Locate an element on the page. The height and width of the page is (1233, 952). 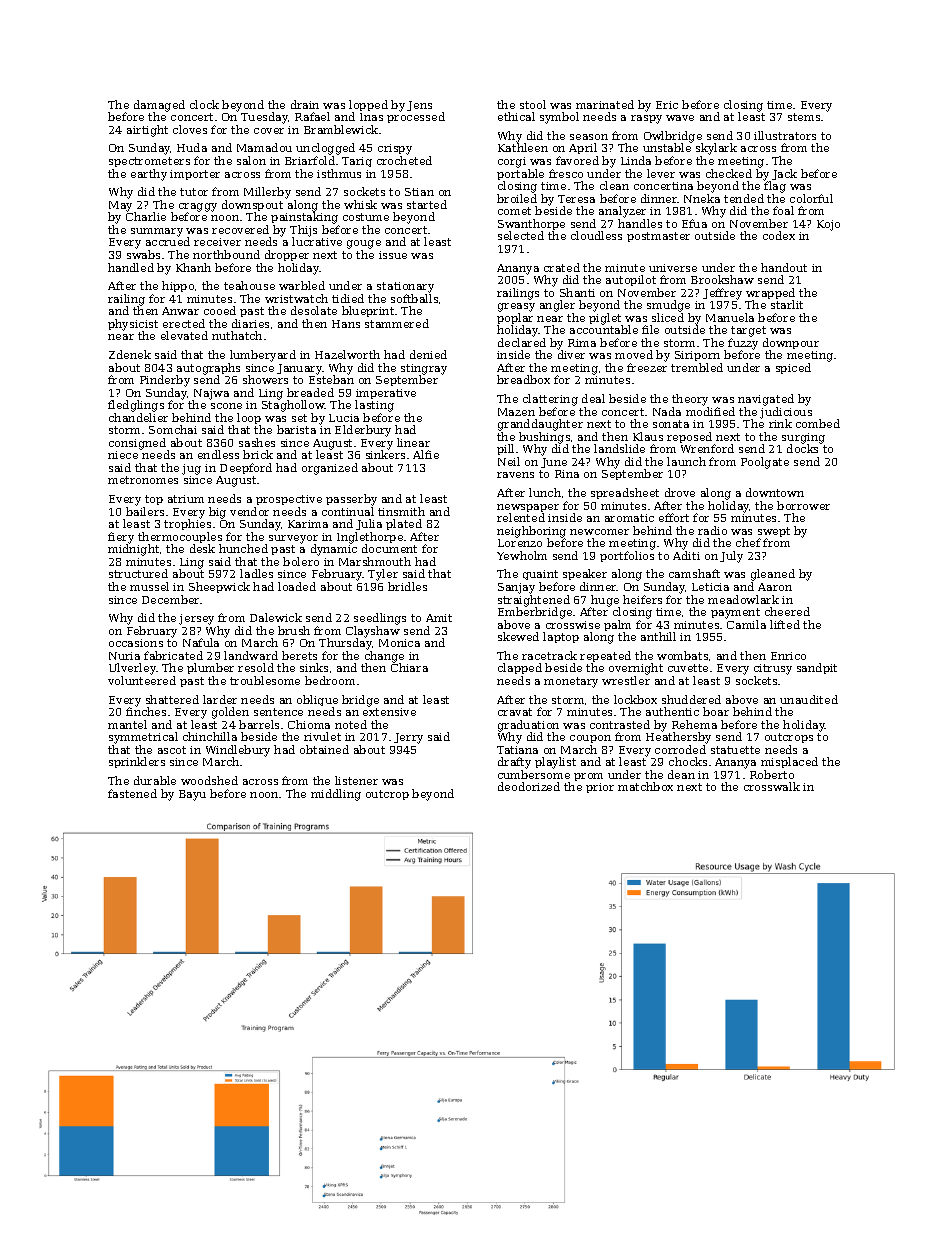
Nafula is located at coordinates (201, 642).
